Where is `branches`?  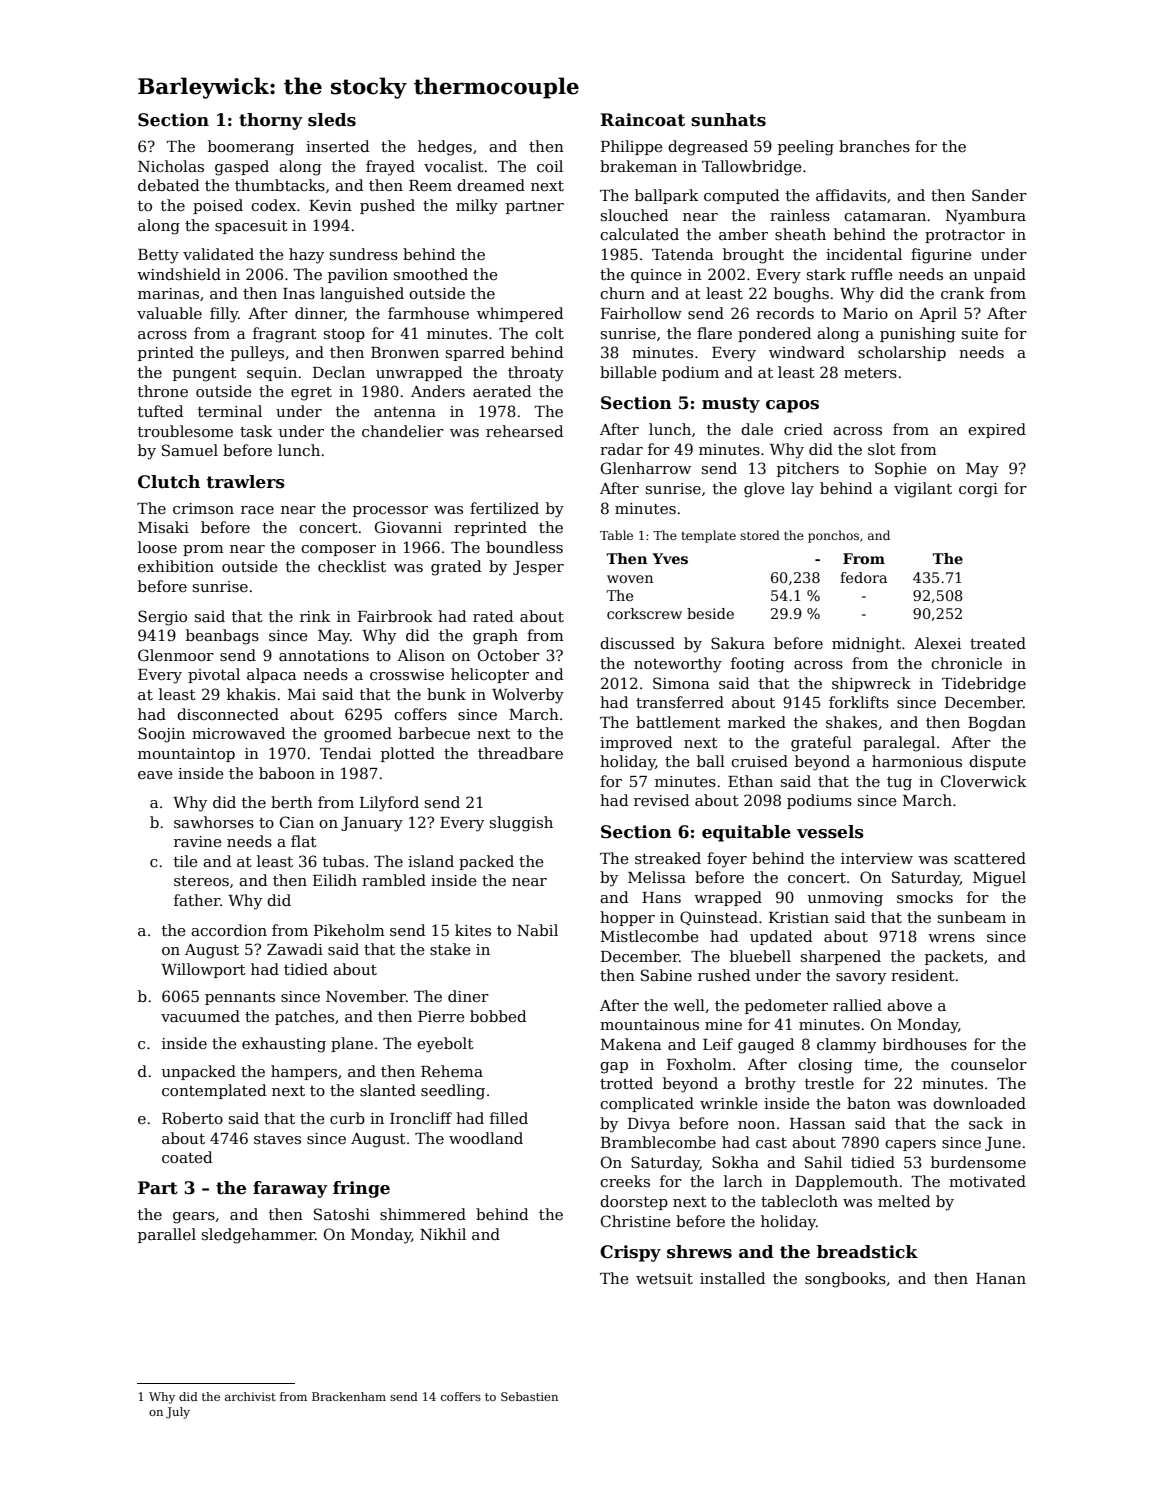
branches is located at coordinates (874, 146).
